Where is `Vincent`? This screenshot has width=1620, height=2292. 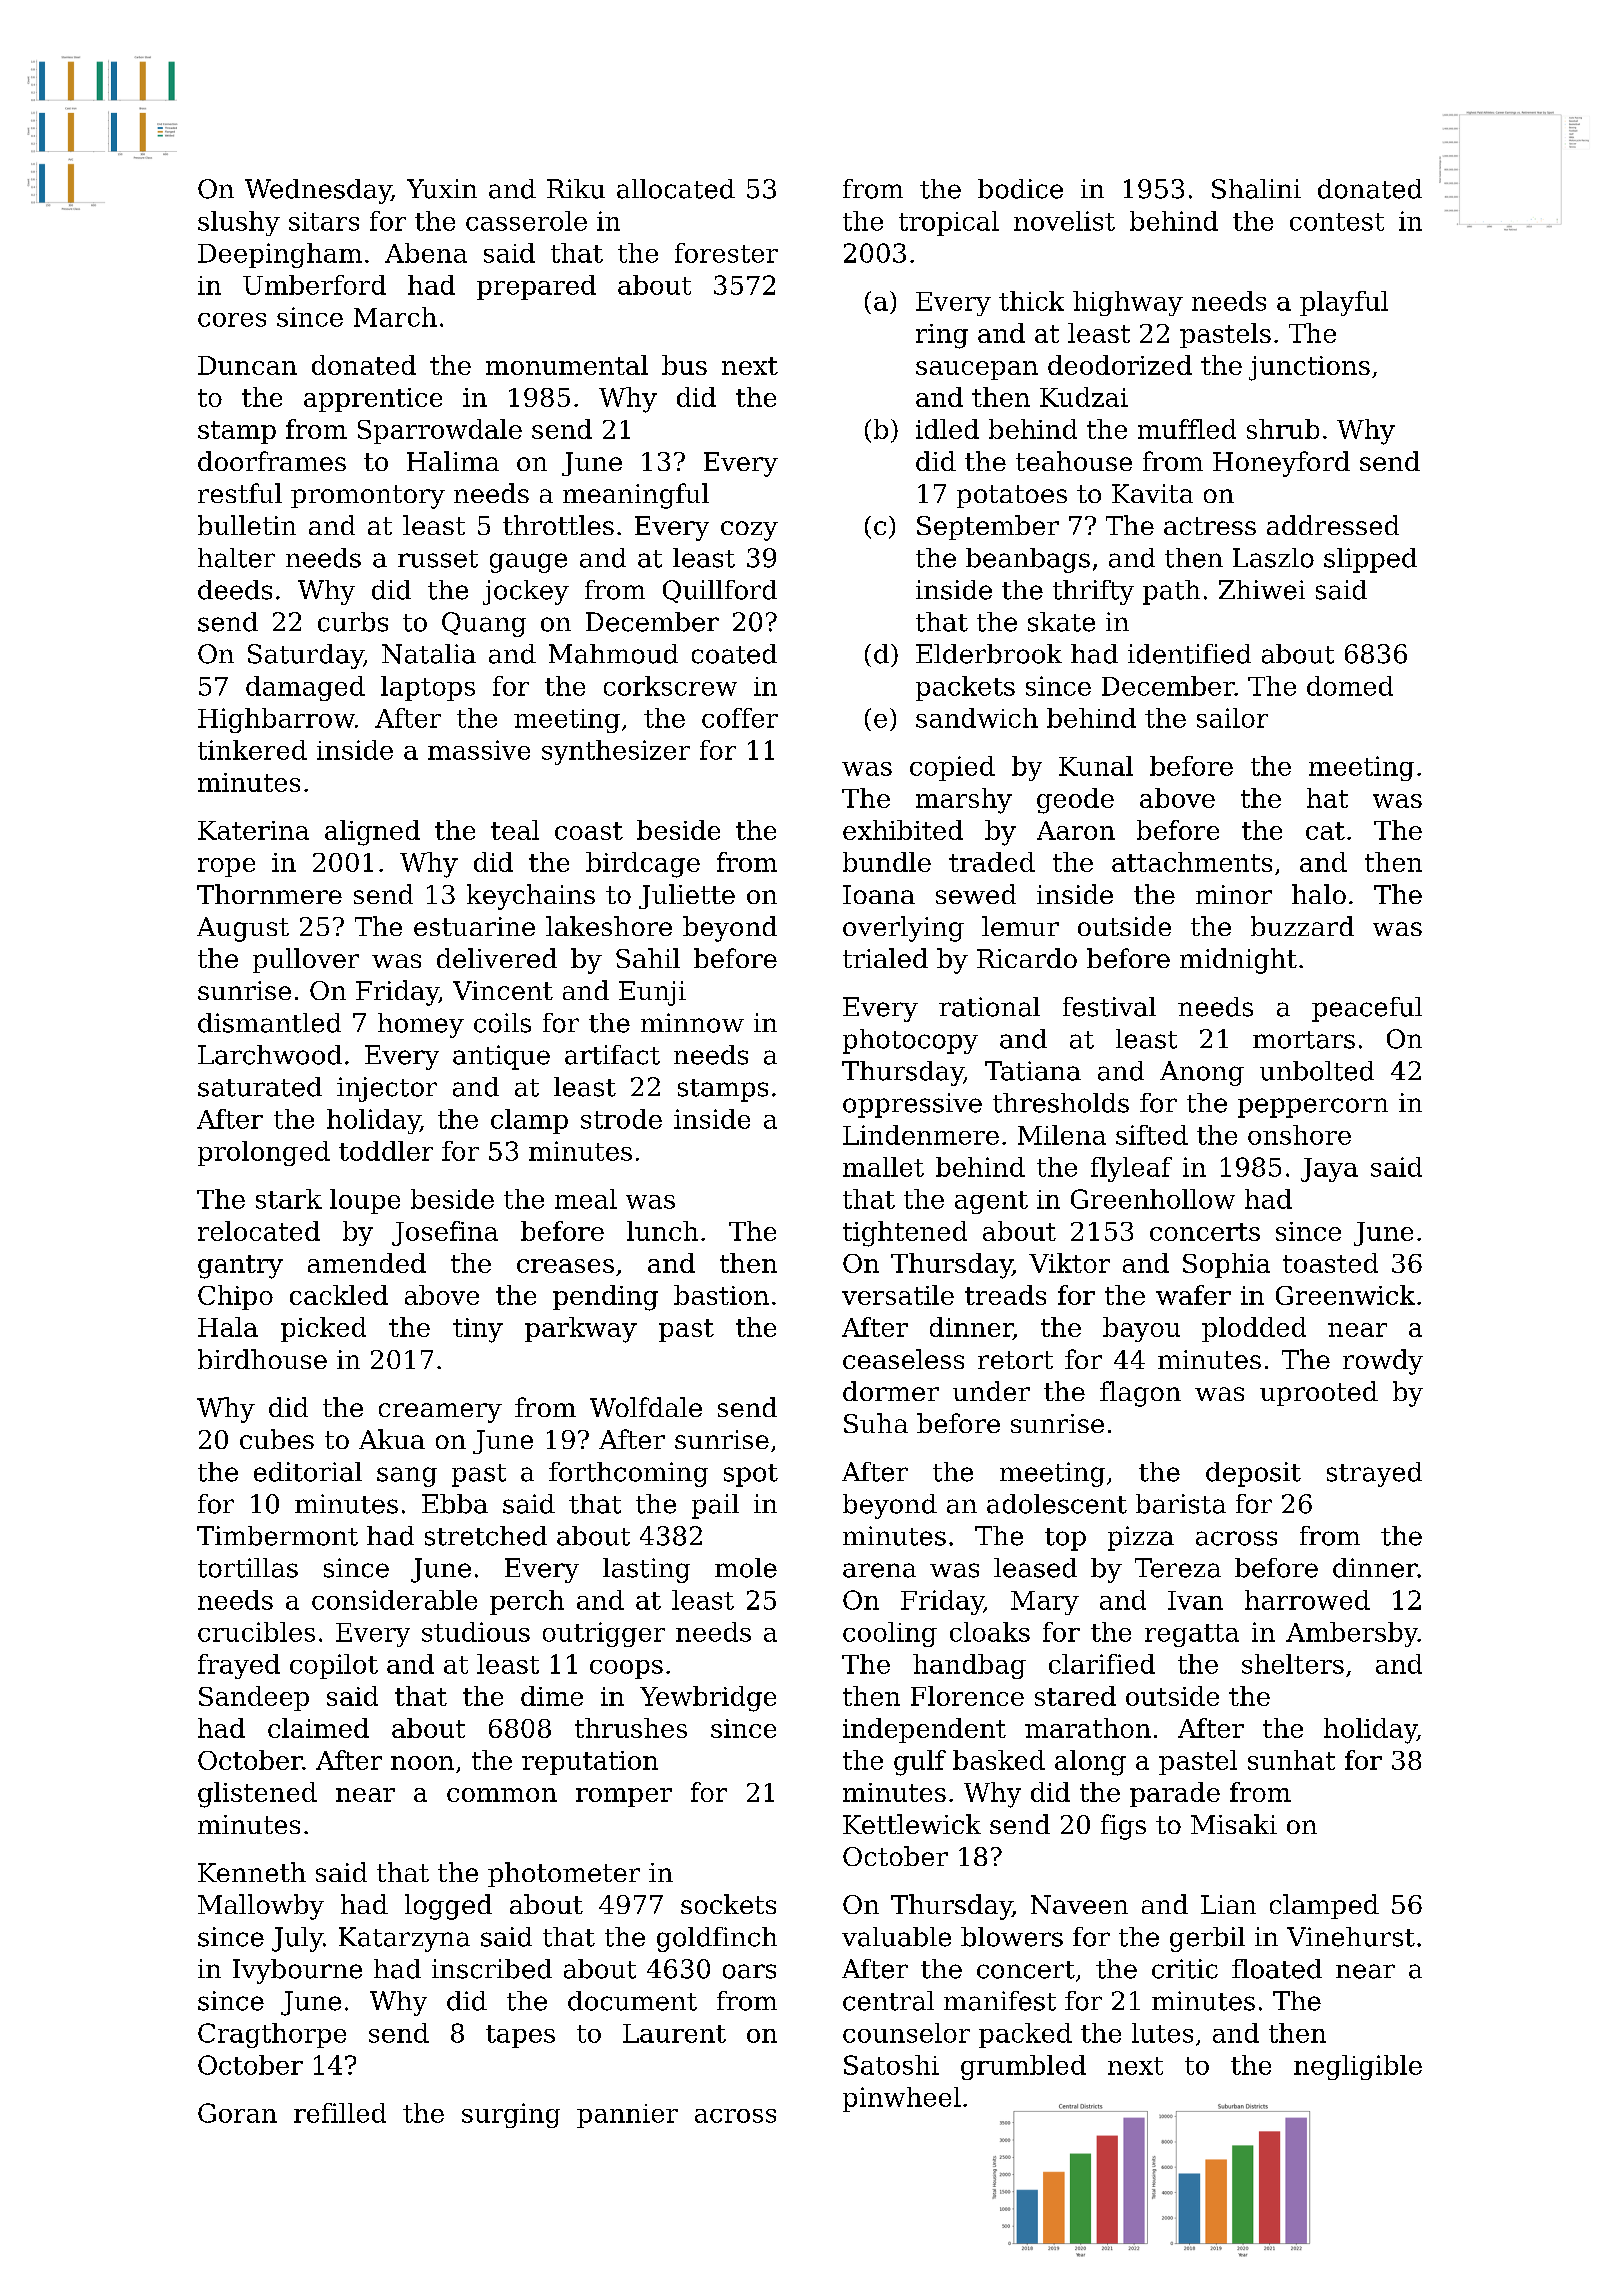
Vincent is located at coordinates (503, 990).
